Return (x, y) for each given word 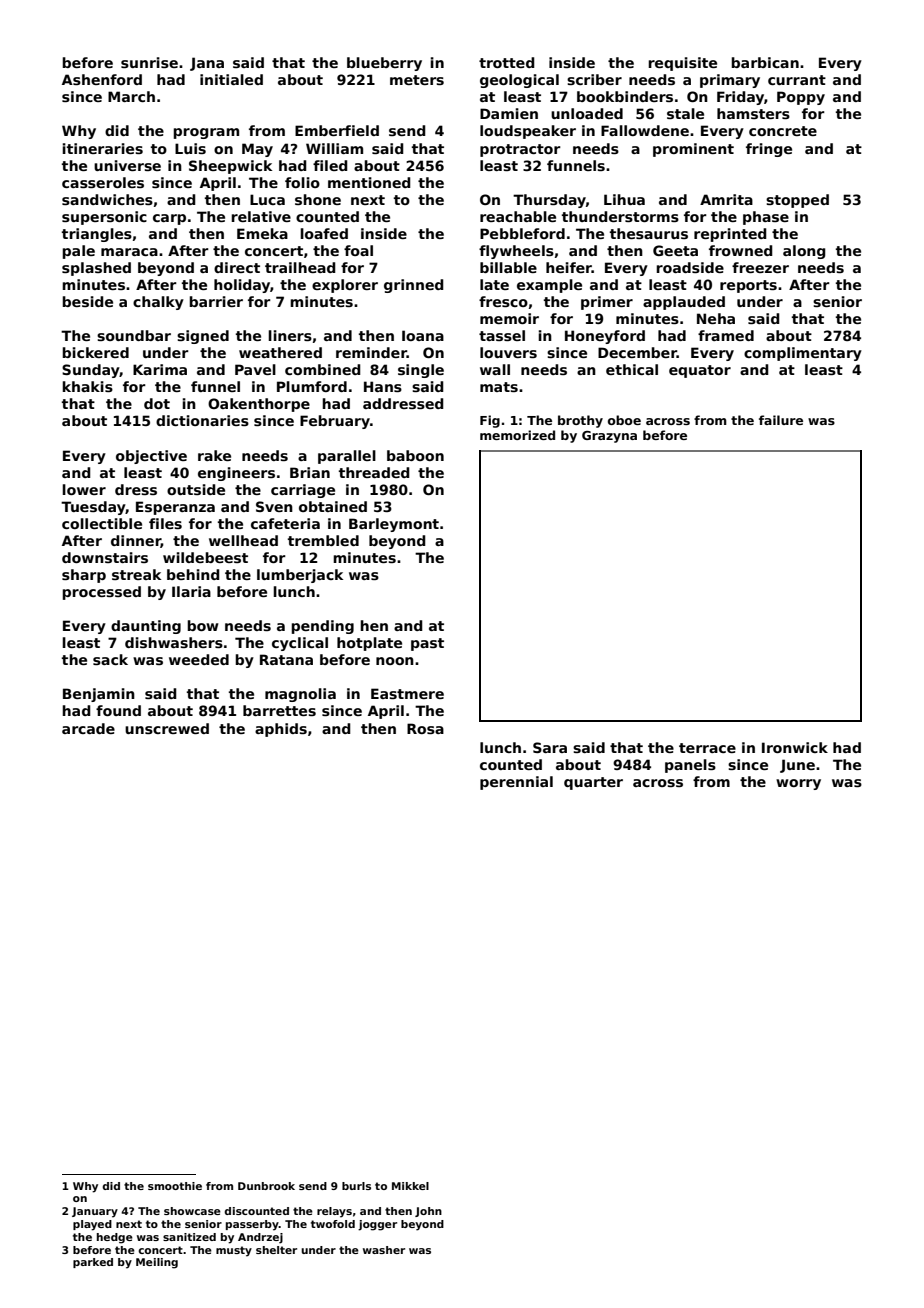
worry (798, 784)
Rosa (425, 728)
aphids (281, 730)
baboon (415, 455)
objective (151, 457)
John (428, 1212)
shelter (276, 1250)
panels (690, 766)
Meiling (157, 1263)
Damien (509, 113)
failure (781, 420)
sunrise (149, 62)
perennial (516, 783)
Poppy (801, 98)
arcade (88, 728)
